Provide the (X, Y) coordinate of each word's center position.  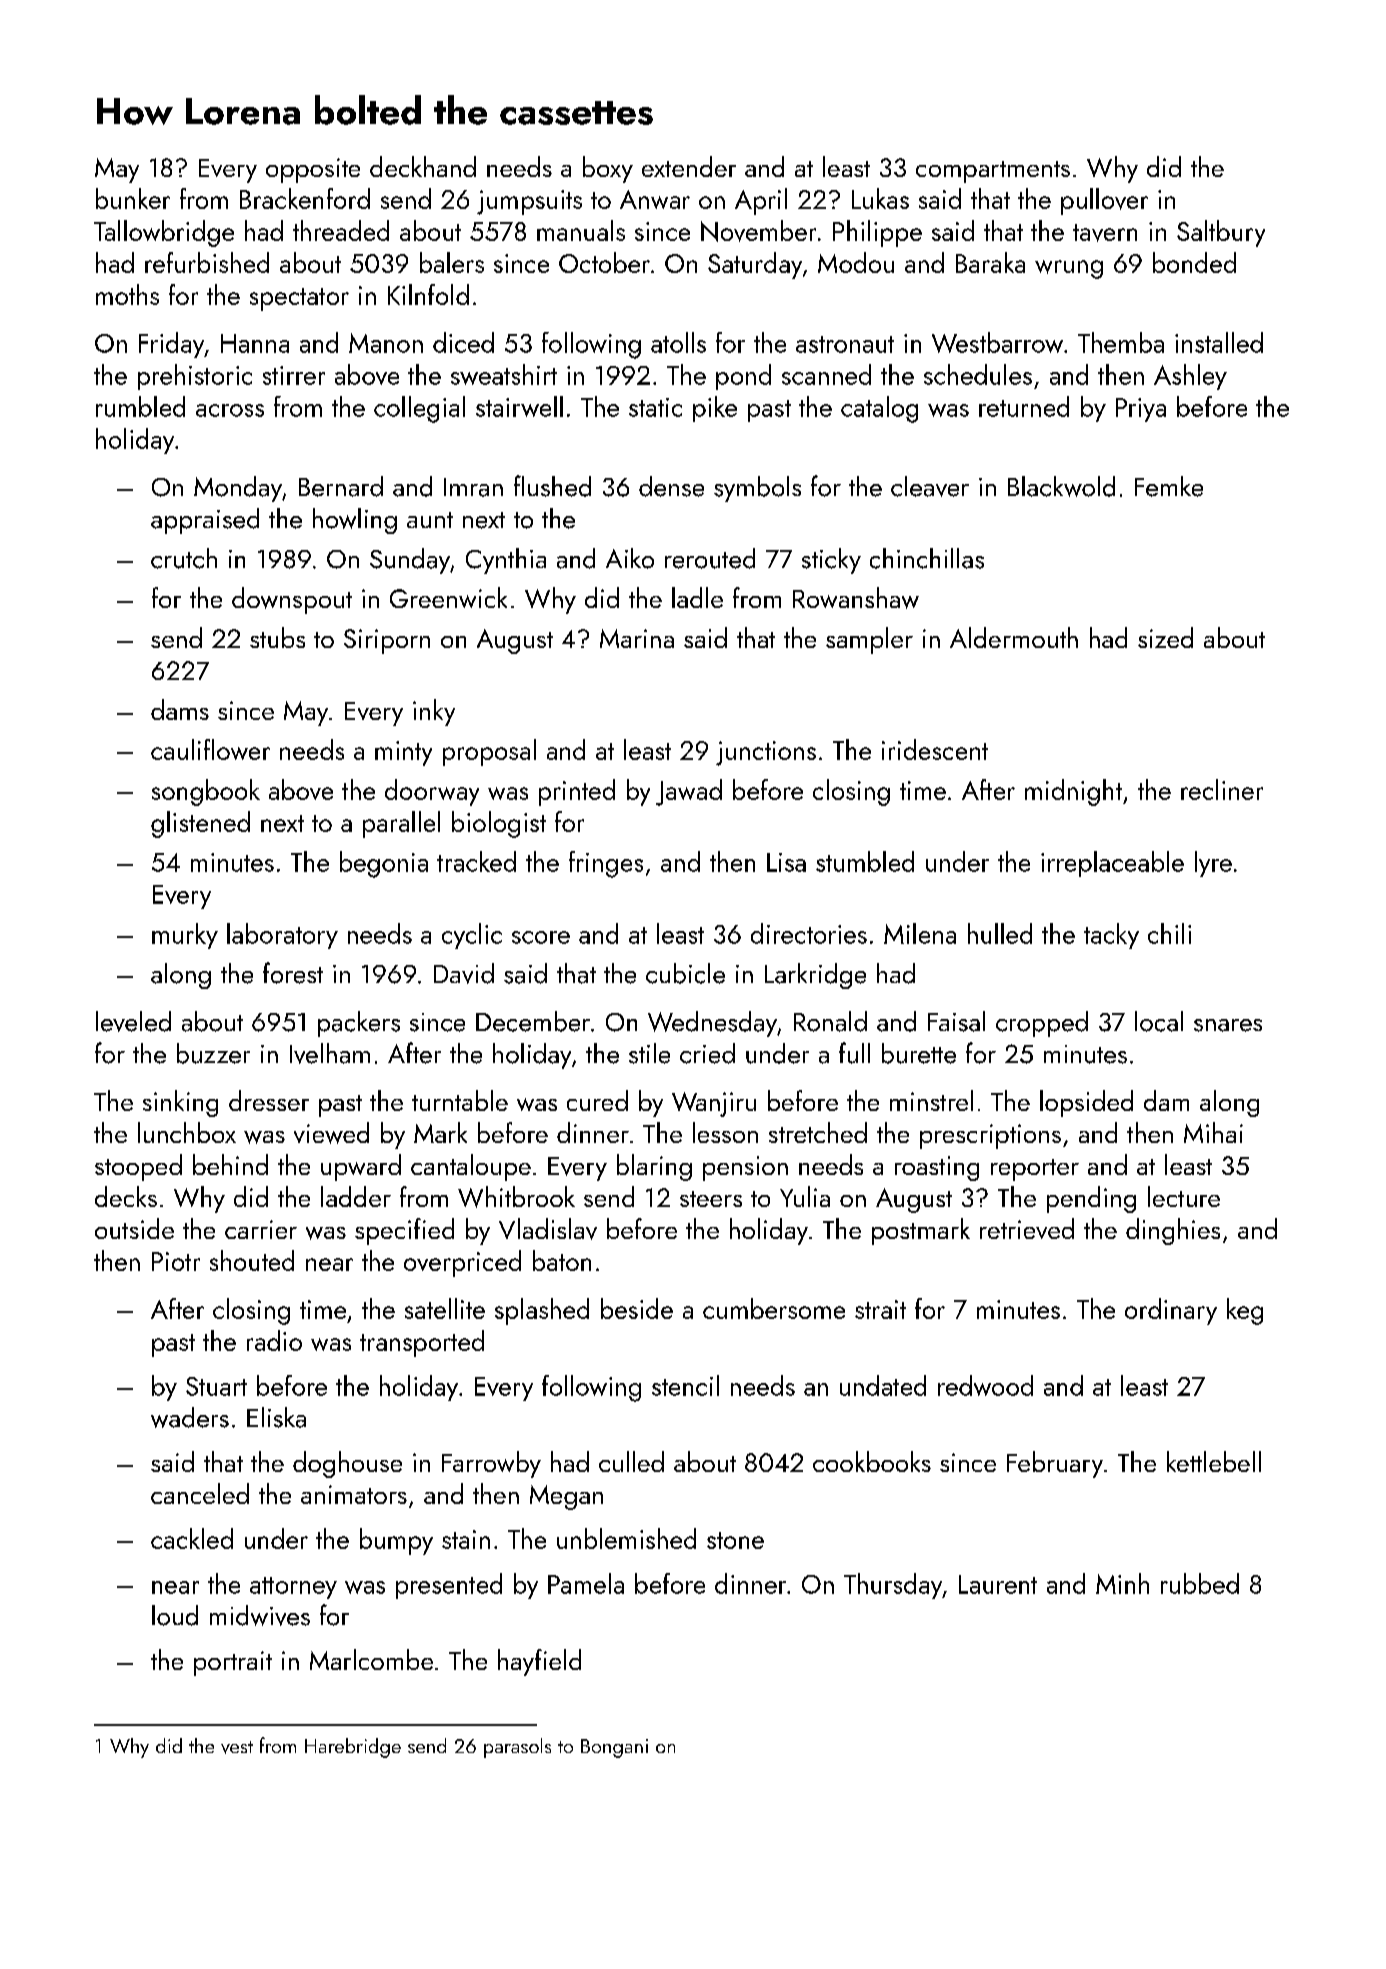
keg (1245, 1311)
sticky (831, 561)
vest (237, 1747)
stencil (685, 1385)
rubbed (1200, 1583)
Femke (1169, 486)
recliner (1222, 789)
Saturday (755, 265)
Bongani (614, 1748)
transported (422, 1343)
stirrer (294, 375)
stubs (277, 637)
